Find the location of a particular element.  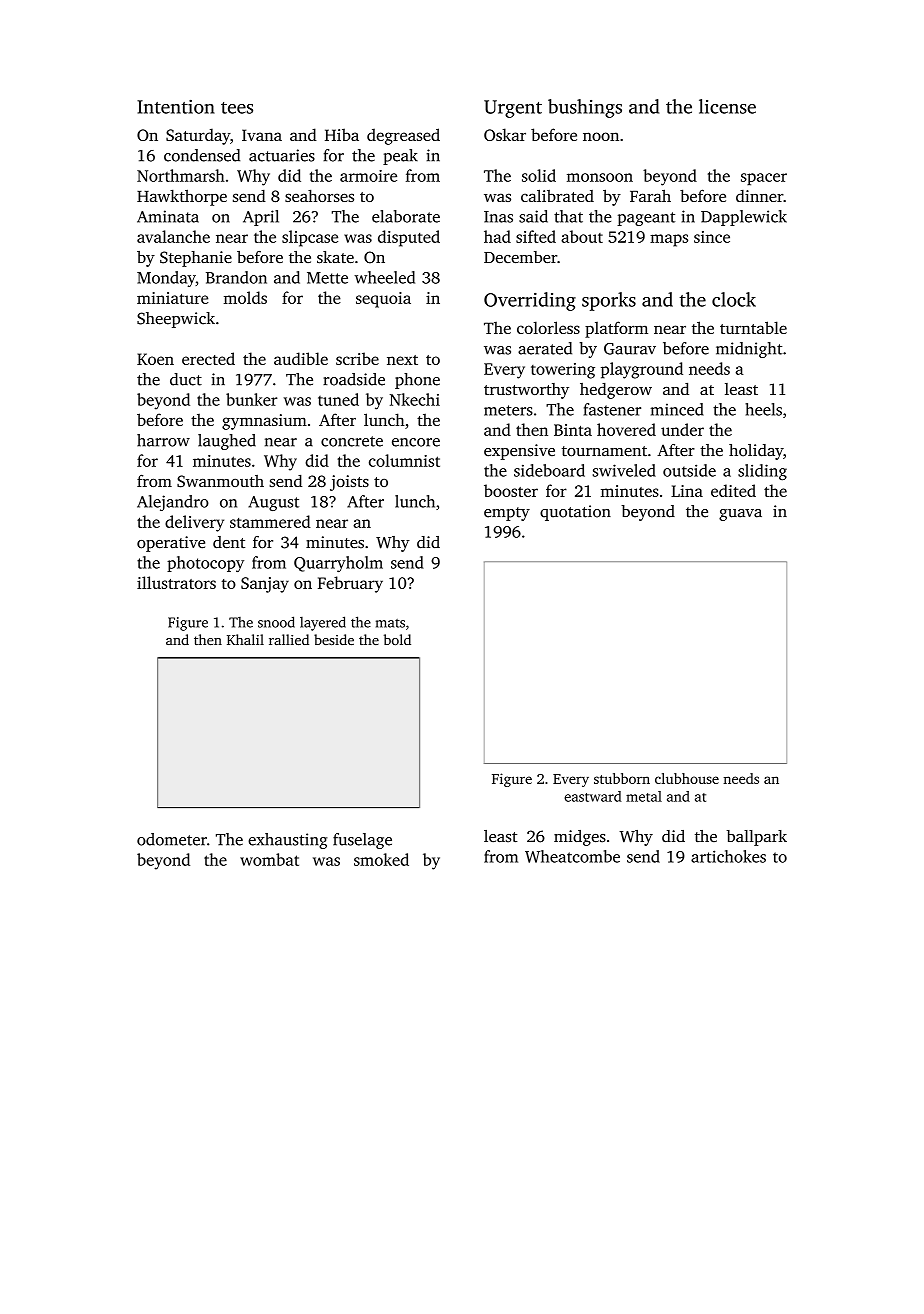

noon is located at coordinates (601, 136).
